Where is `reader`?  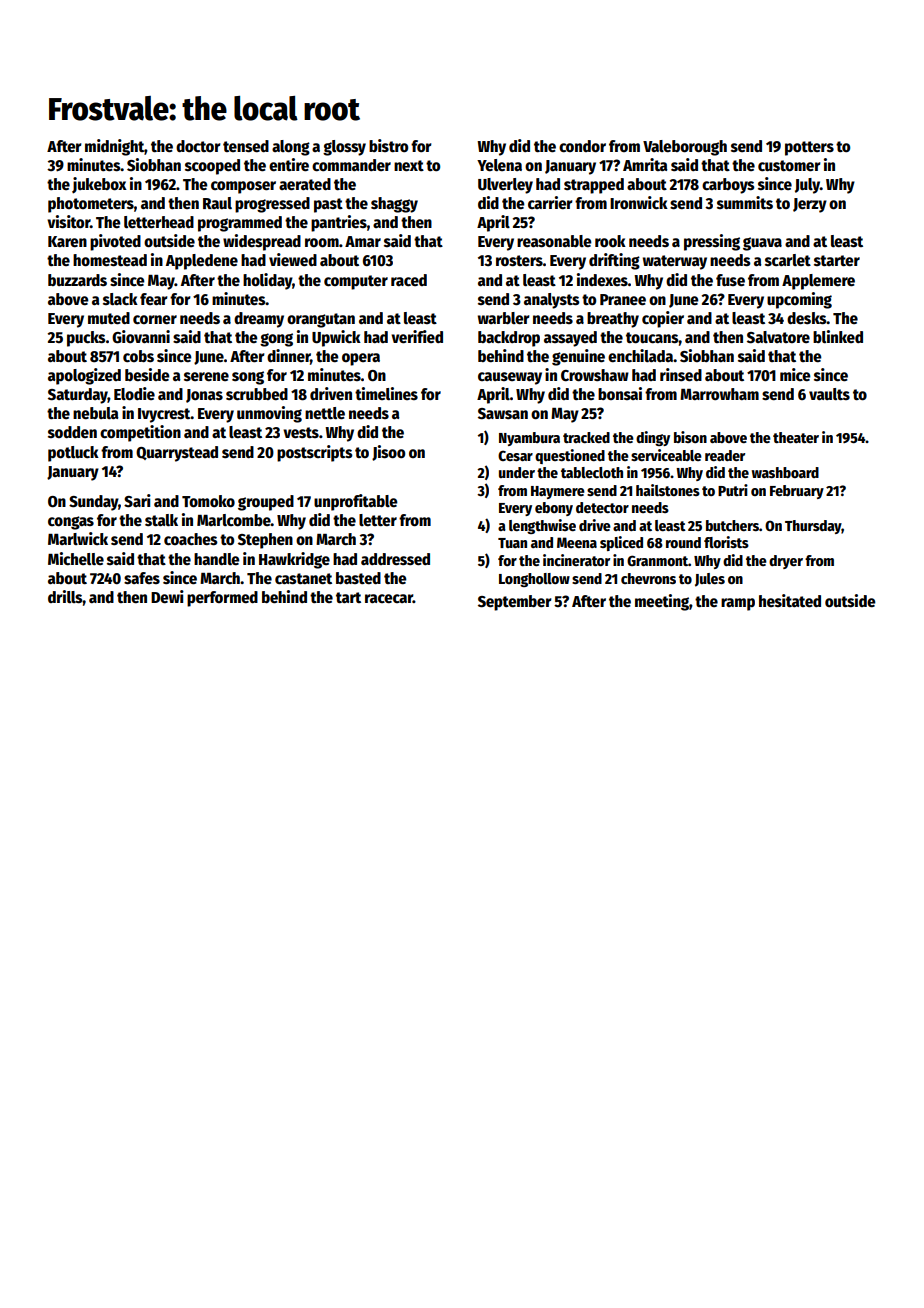
reader is located at coordinates (725, 455).
